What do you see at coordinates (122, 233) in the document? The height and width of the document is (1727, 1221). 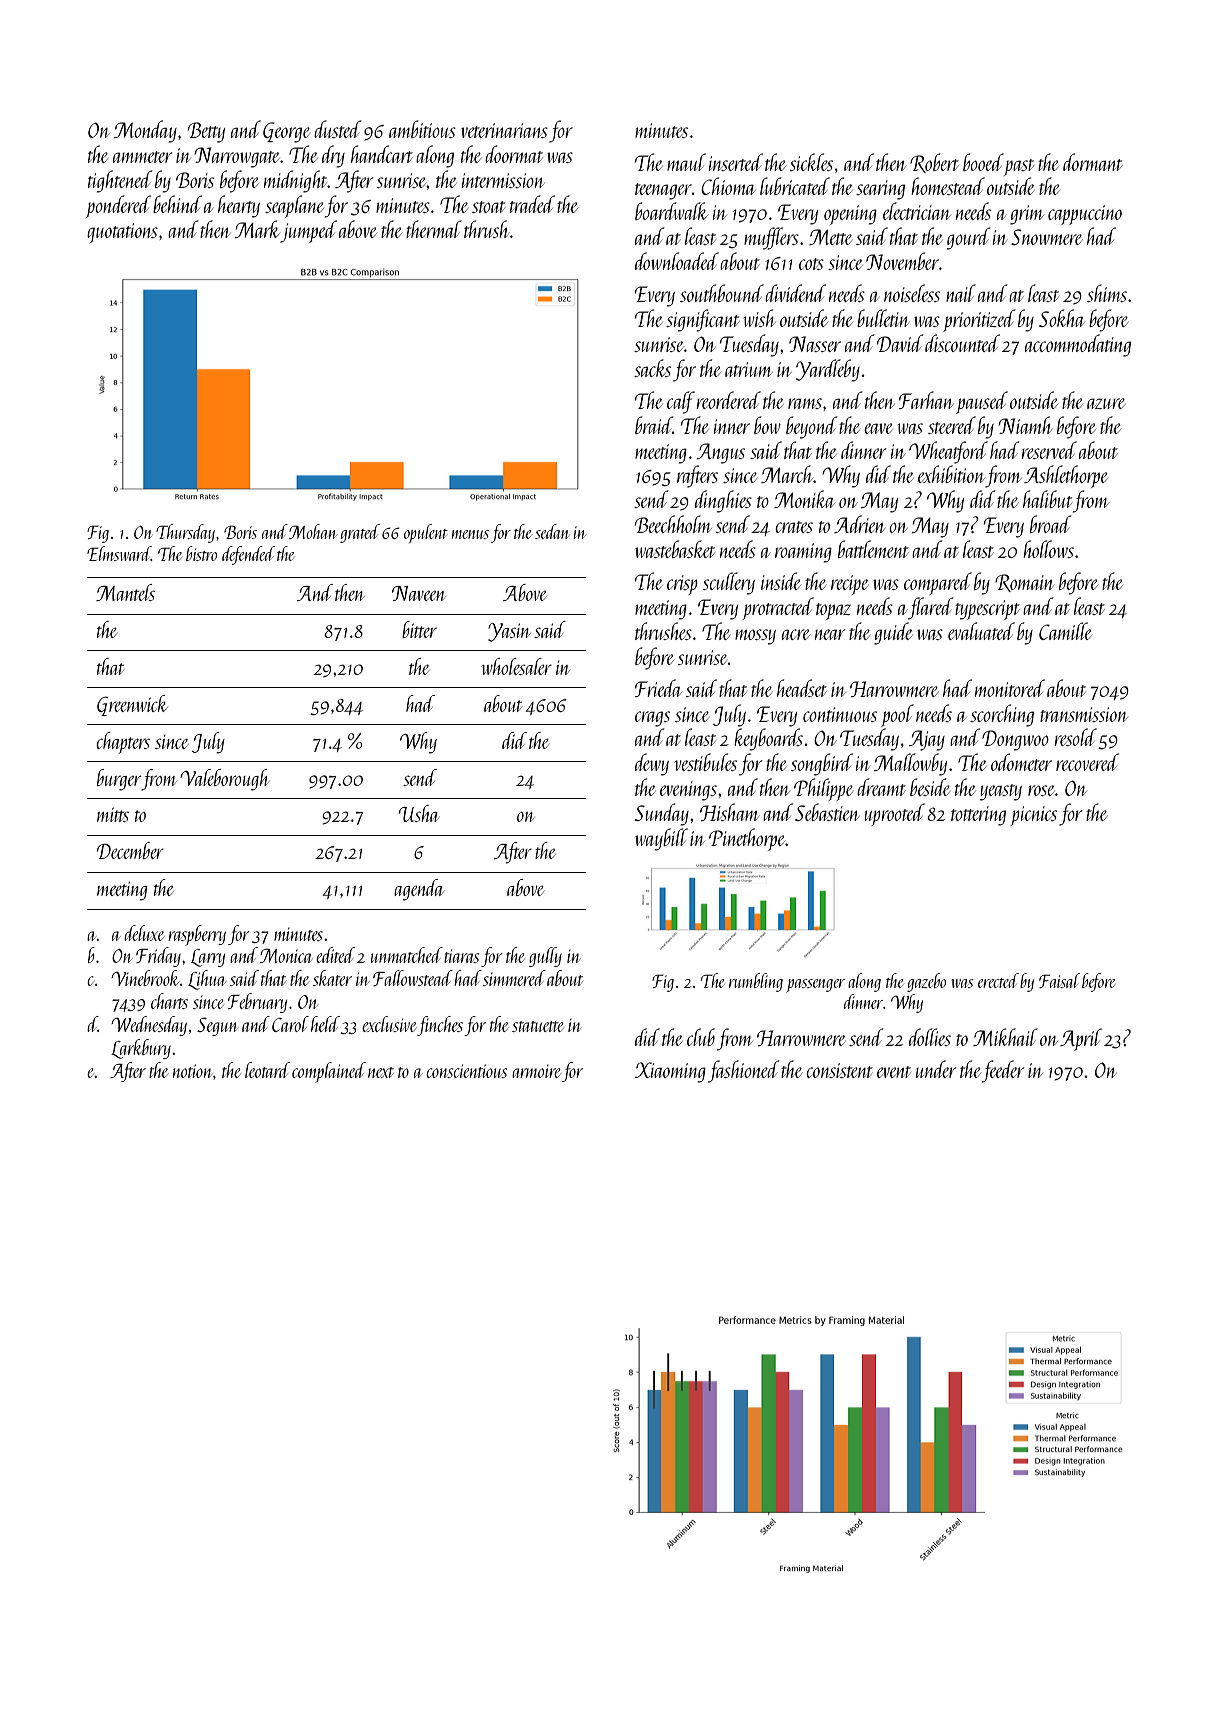 I see `quotations` at bounding box center [122, 233].
